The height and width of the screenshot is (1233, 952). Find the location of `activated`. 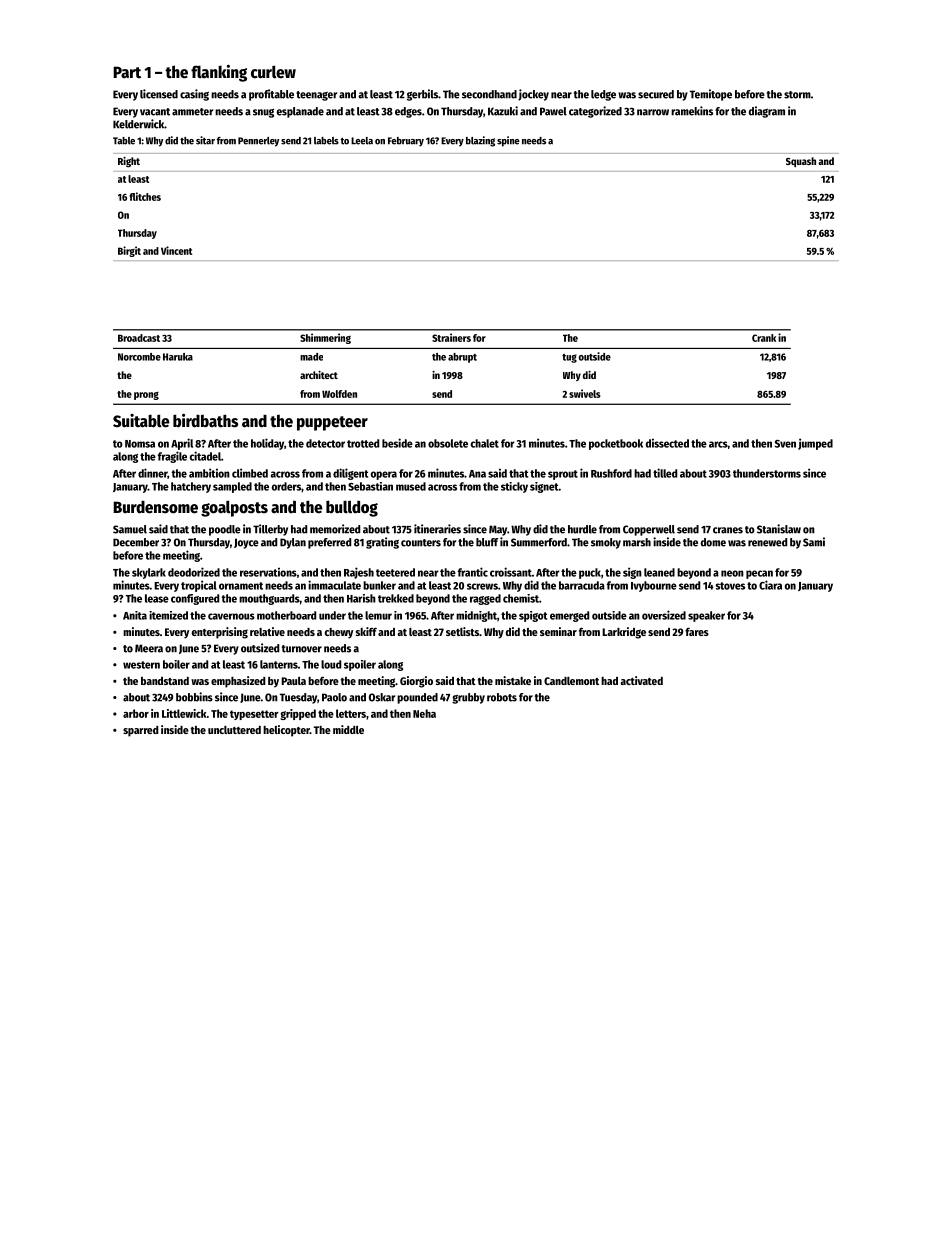

activated is located at coordinates (641, 680).
